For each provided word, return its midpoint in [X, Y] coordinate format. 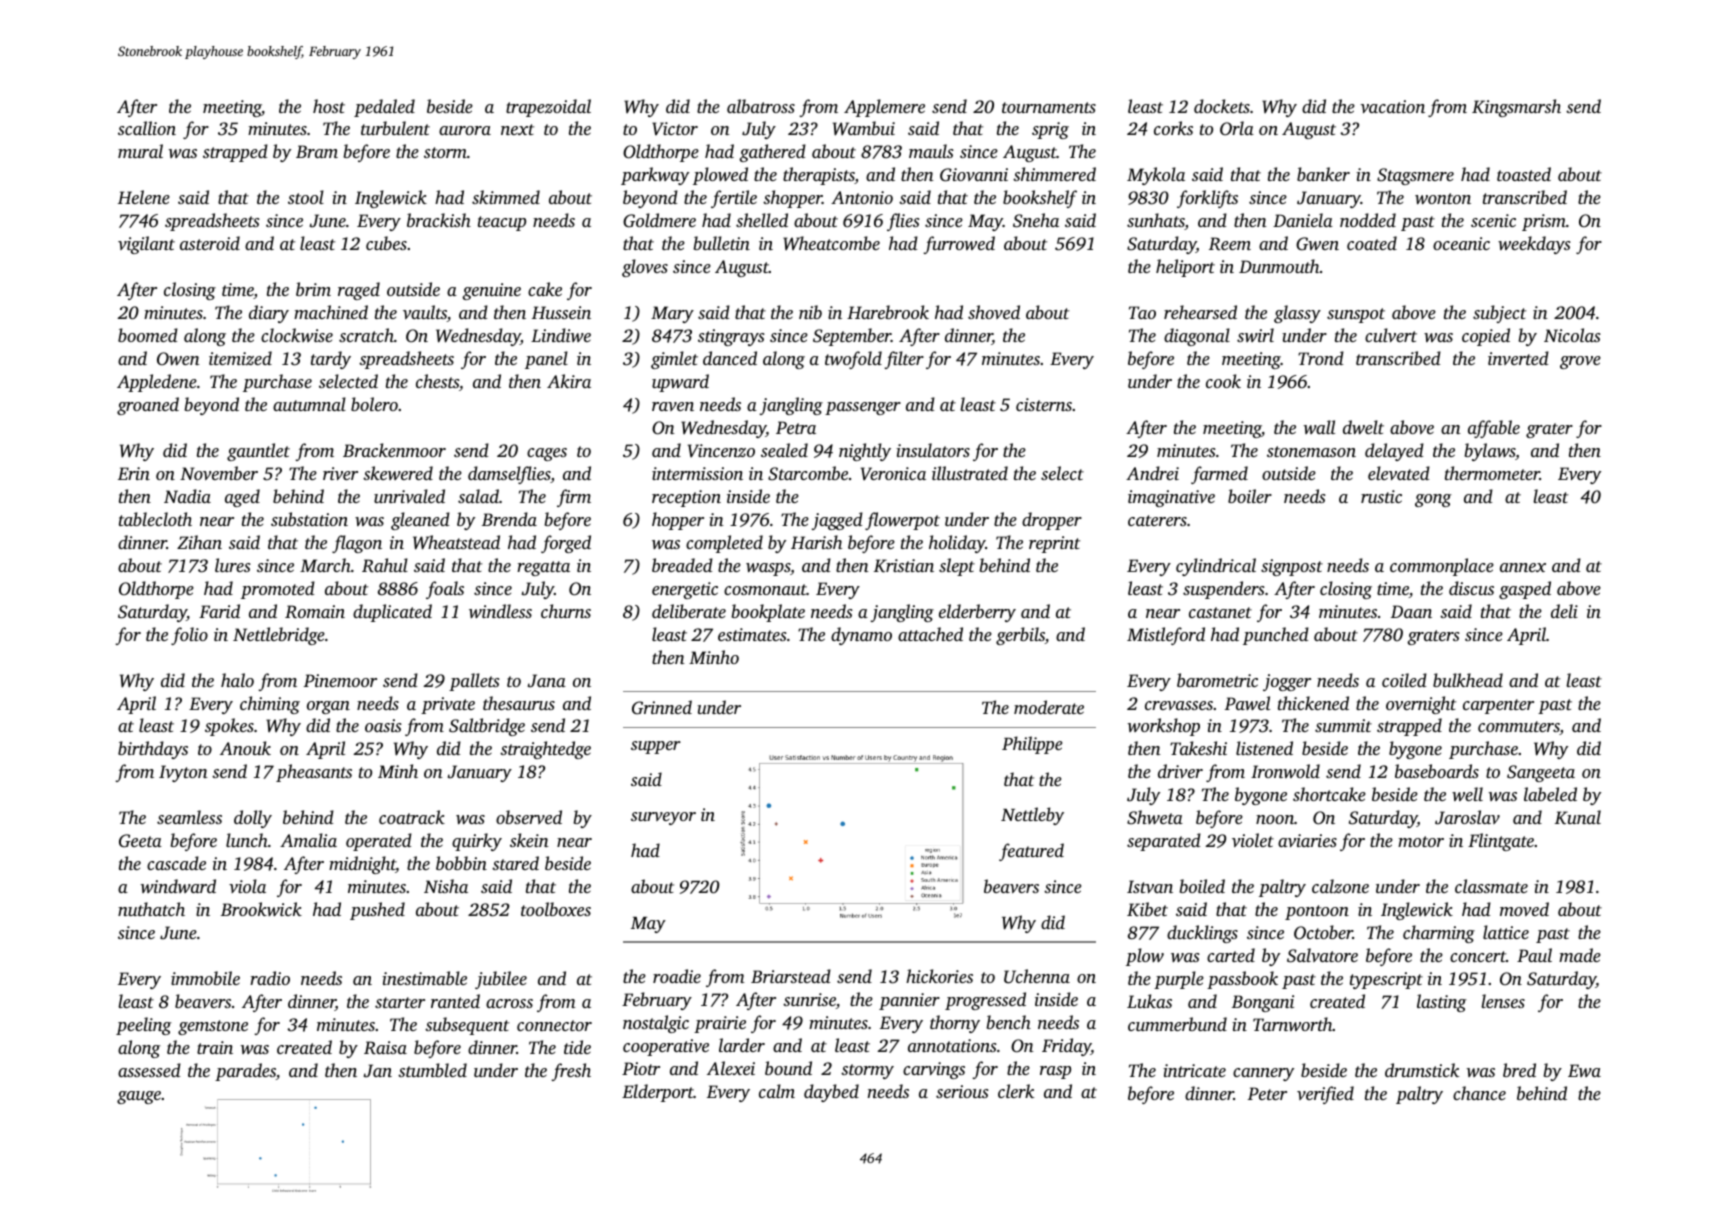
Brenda [509, 519]
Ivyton [183, 773]
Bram [317, 151]
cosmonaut [765, 589]
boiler [1250, 496]
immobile [205, 978]
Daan [1411, 611]
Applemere [884, 108]
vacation [1392, 106]
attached [930, 634]
